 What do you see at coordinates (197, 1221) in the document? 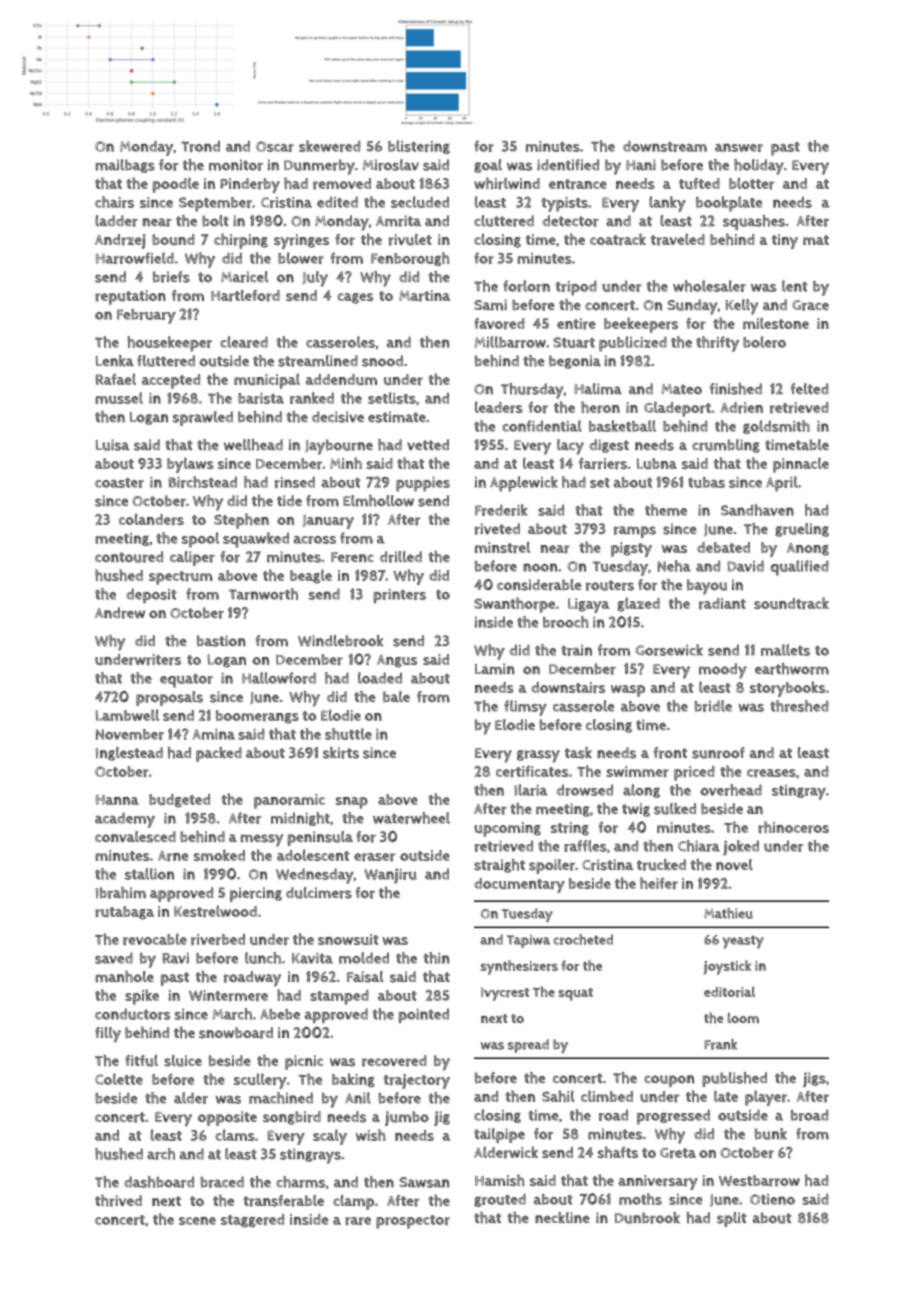
I see `scene` at bounding box center [197, 1221].
